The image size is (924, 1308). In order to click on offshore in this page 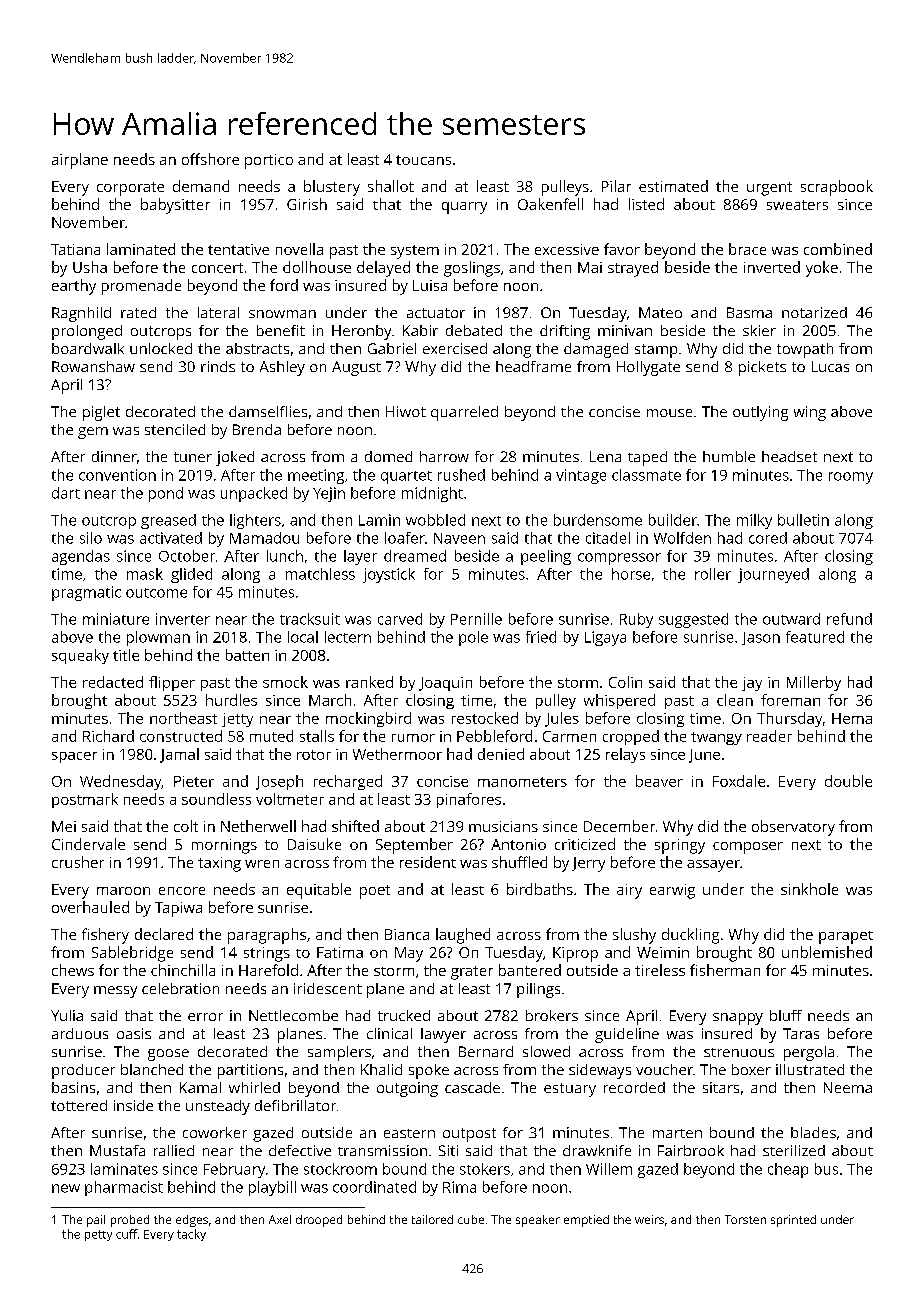, I will do `click(210, 159)`.
